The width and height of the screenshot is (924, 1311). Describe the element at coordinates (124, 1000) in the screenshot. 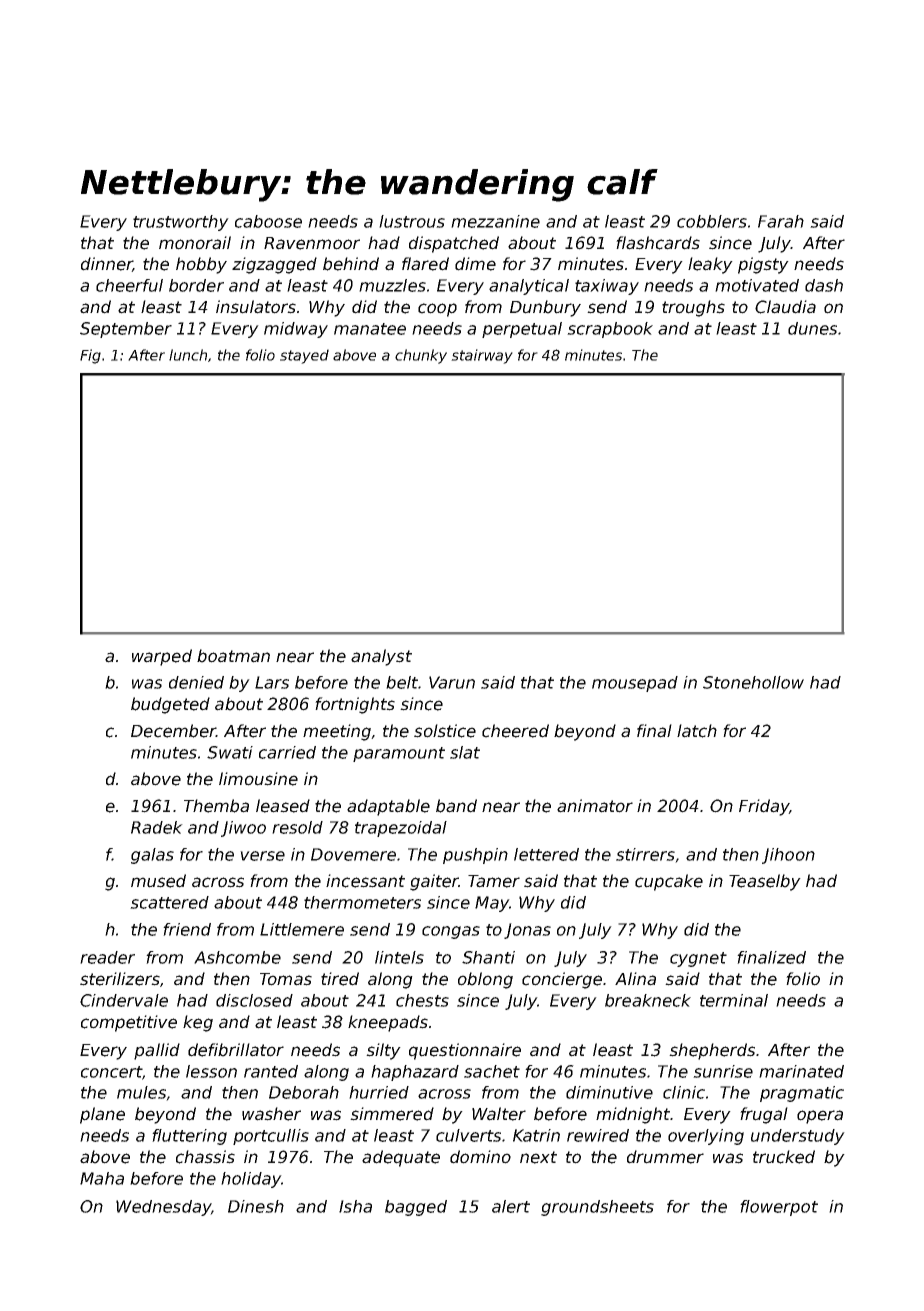

I see `Cindervale` at that location.
